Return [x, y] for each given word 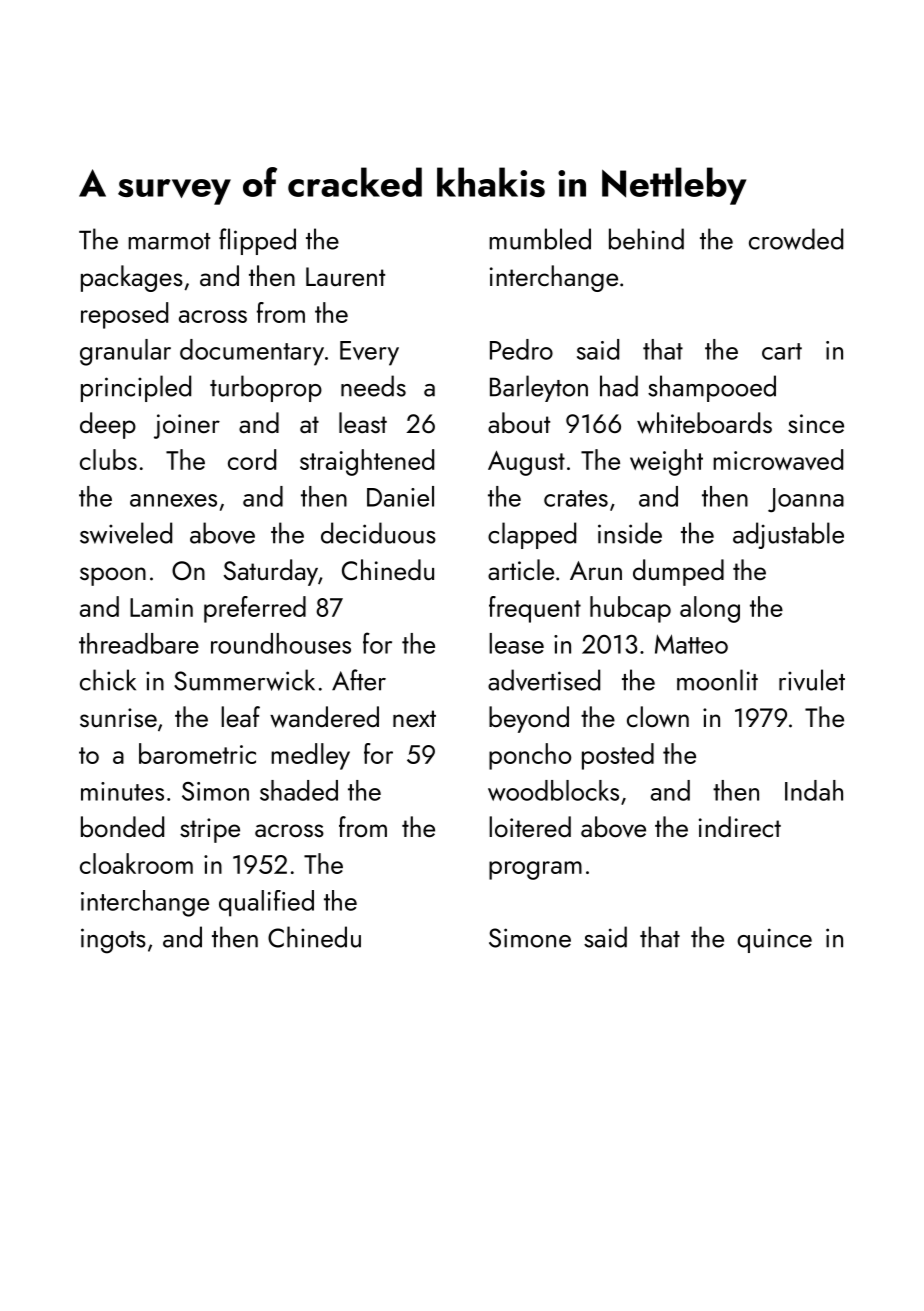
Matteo [691, 644]
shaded [299, 790]
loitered [530, 826]
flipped [257, 241]
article [521, 569]
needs [373, 386]
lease [516, 643]
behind [646, 239]
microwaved [778, 459]
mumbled [540, 239]
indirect [740, 826]
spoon [113, 576]
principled [136, 388]
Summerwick [244, 680]
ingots [113, 941]
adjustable [788, 535]
